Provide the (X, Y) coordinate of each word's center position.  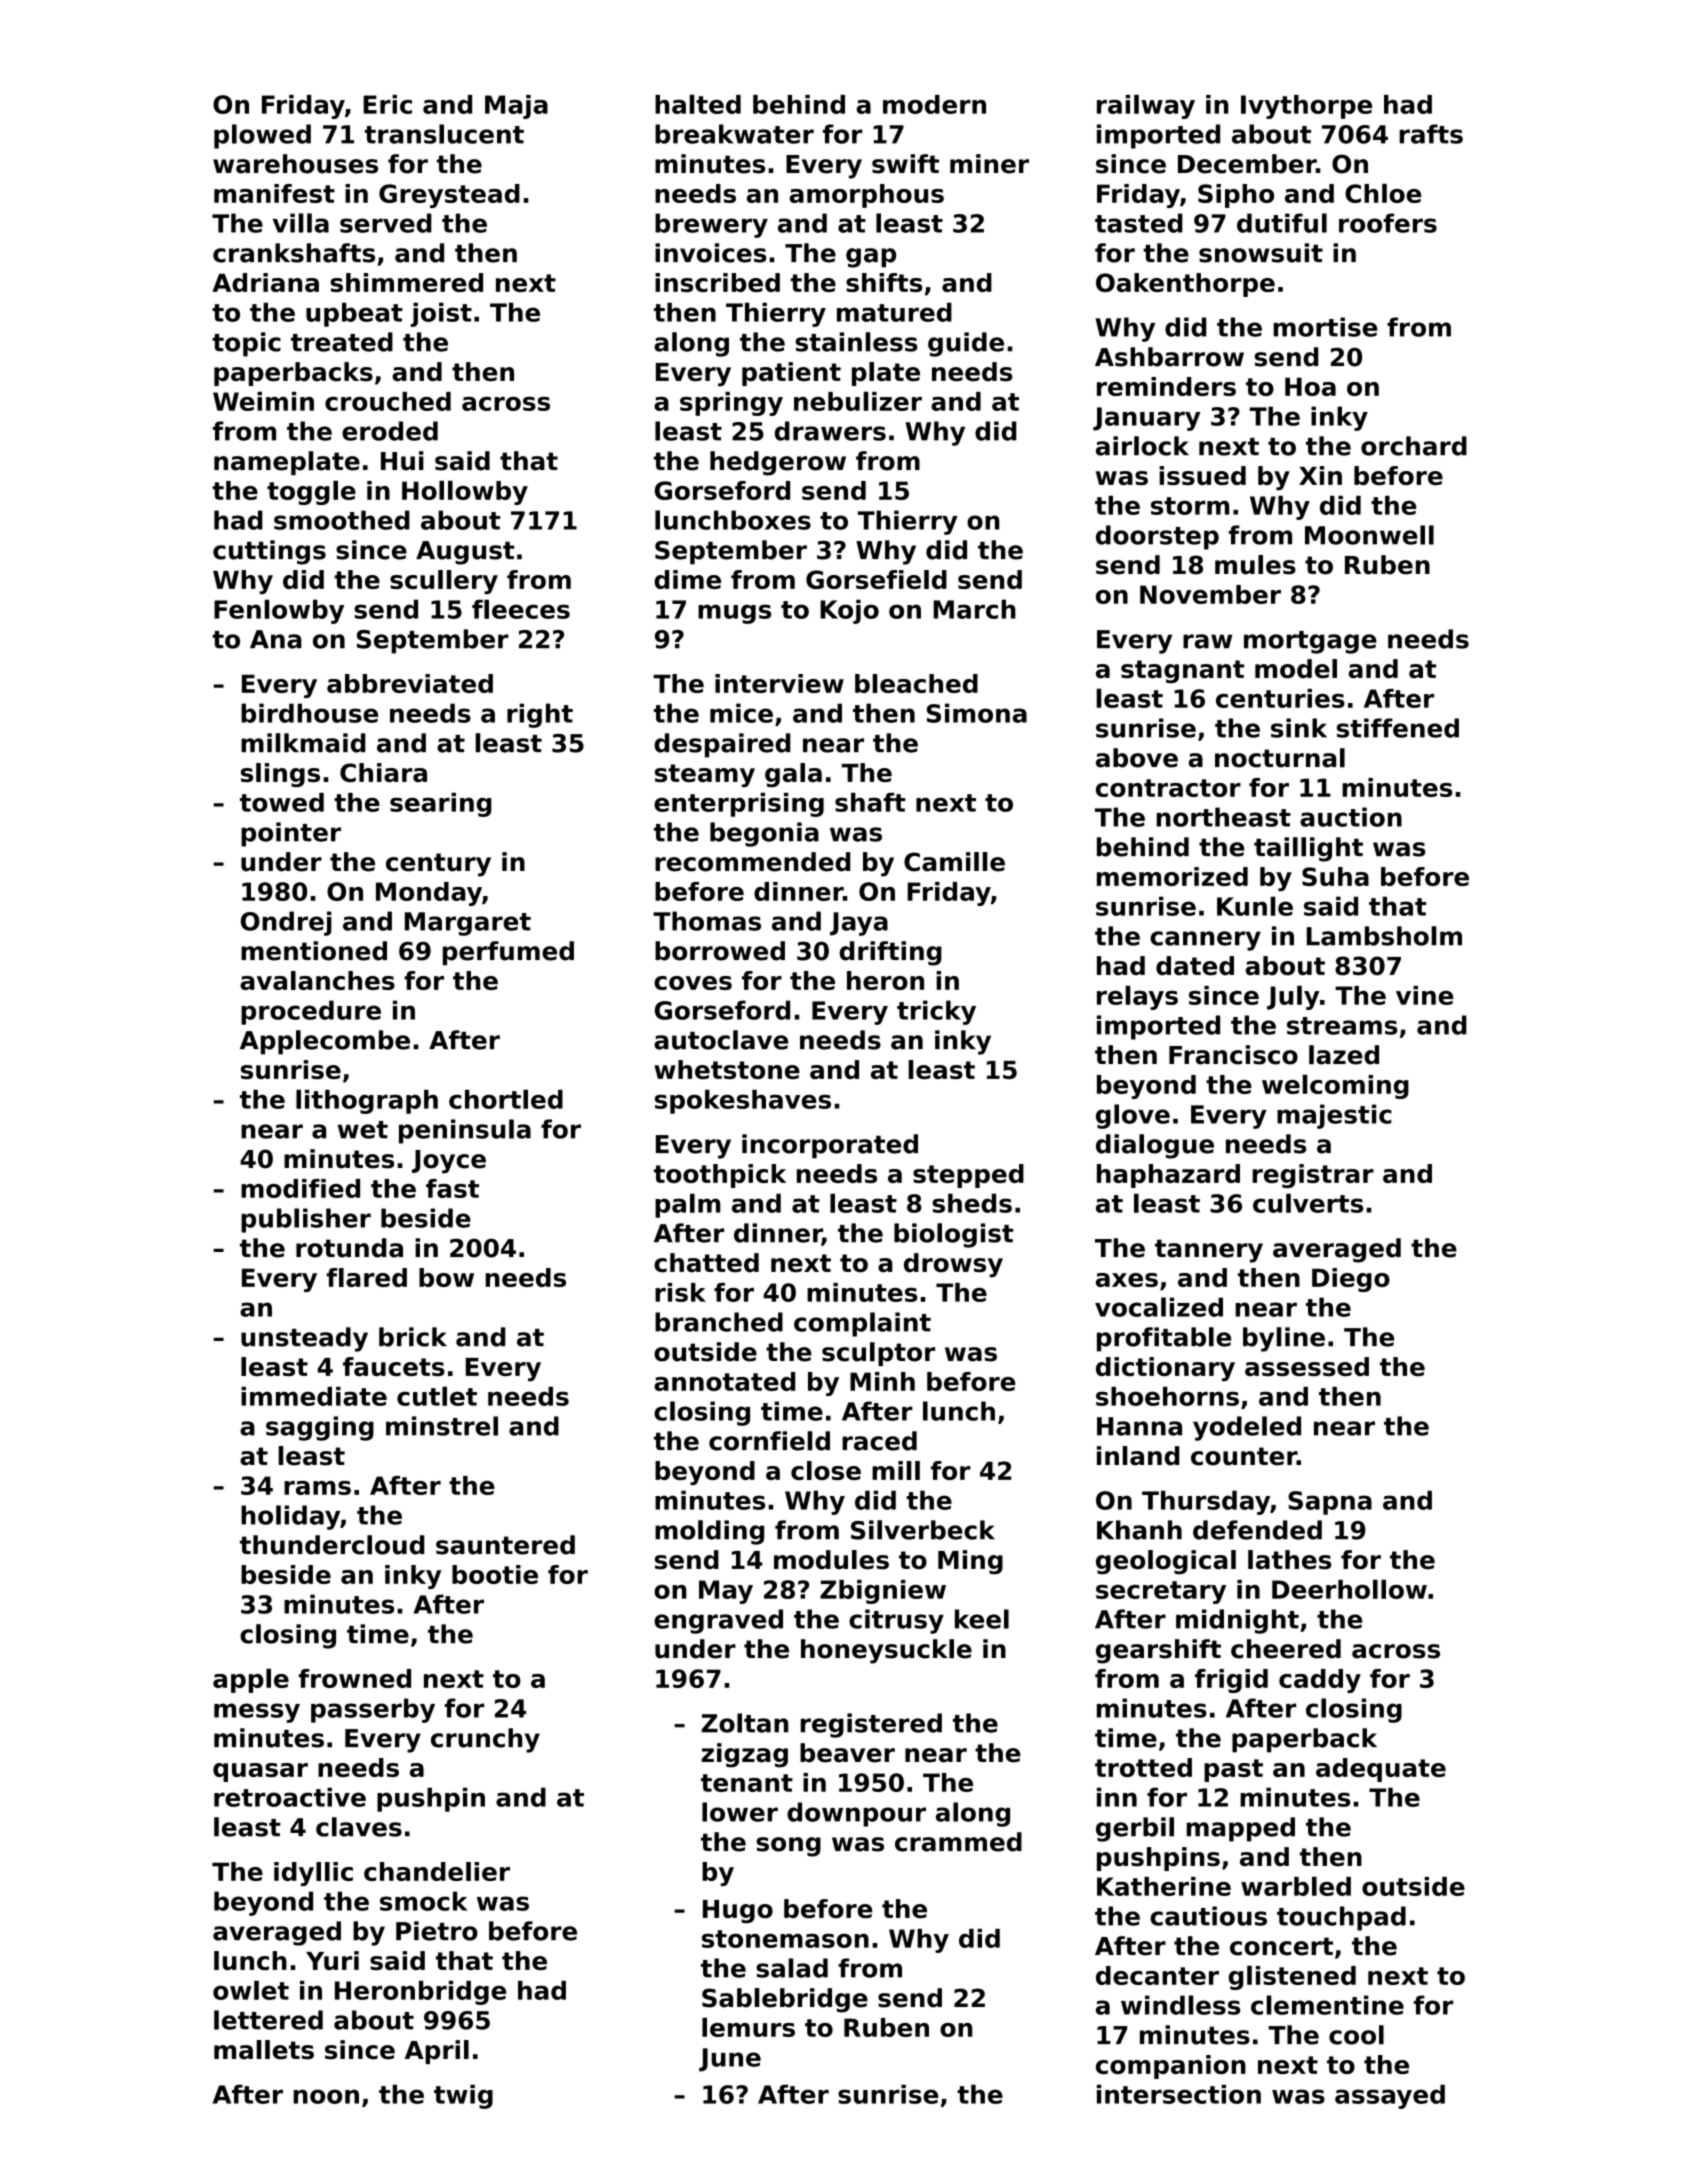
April (437, 2052)
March (974, 609)
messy (257, 1713)
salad (792, 1968)
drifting (890, 953)
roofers (1388, 223)
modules (831, 1560)
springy (731, 404)
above (1137, 758)
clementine (1327, 2005)
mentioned (314, 951)
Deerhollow (1349, 1589)
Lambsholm (1384, 936)
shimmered (406, 282)
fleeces (521, 609)
